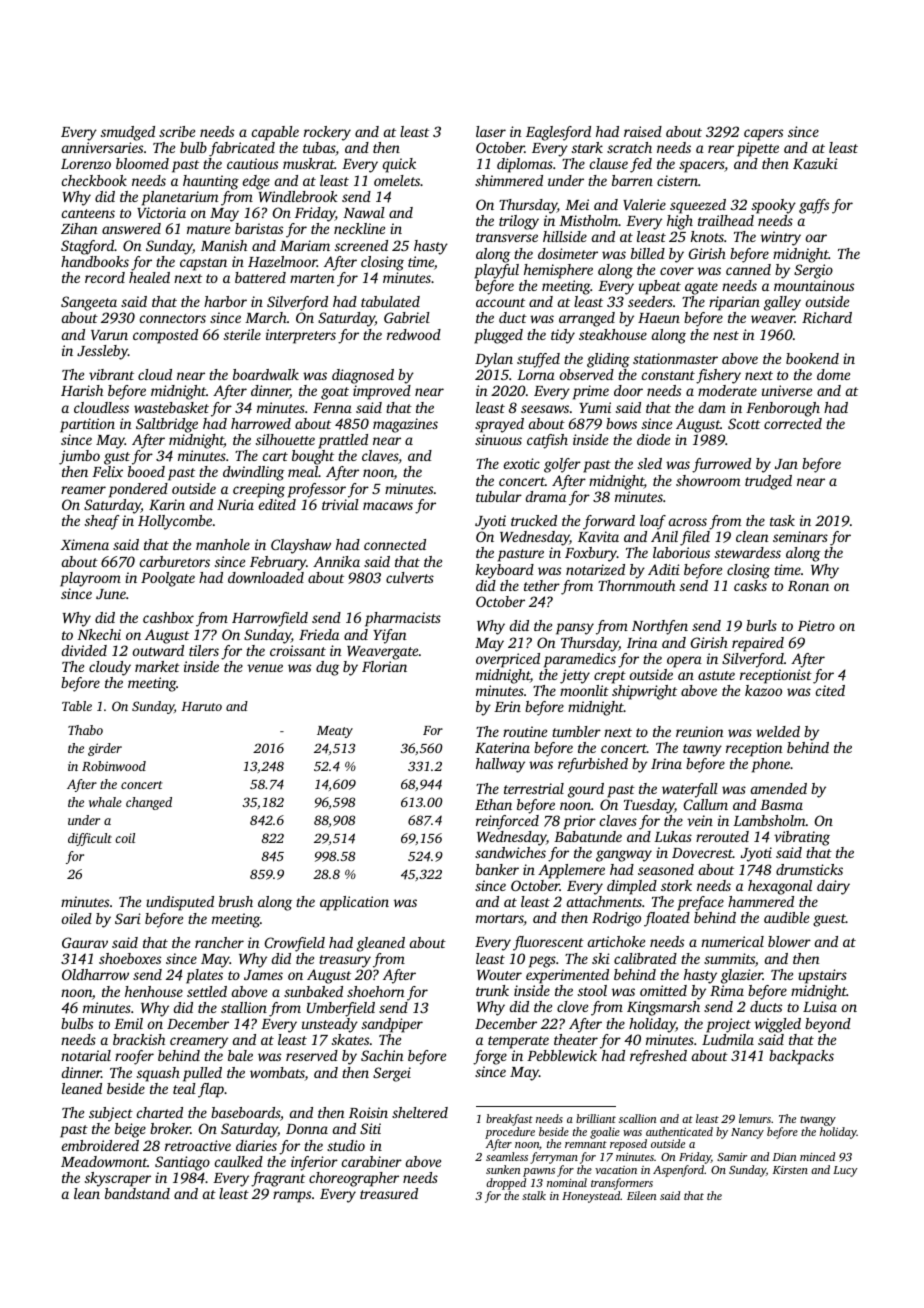 The height and width of the screenshot is (1308, 924). What do you see at coordinates (414, 334) in the screenshot?
I see `redwood` at bounding box center [414, 334].
